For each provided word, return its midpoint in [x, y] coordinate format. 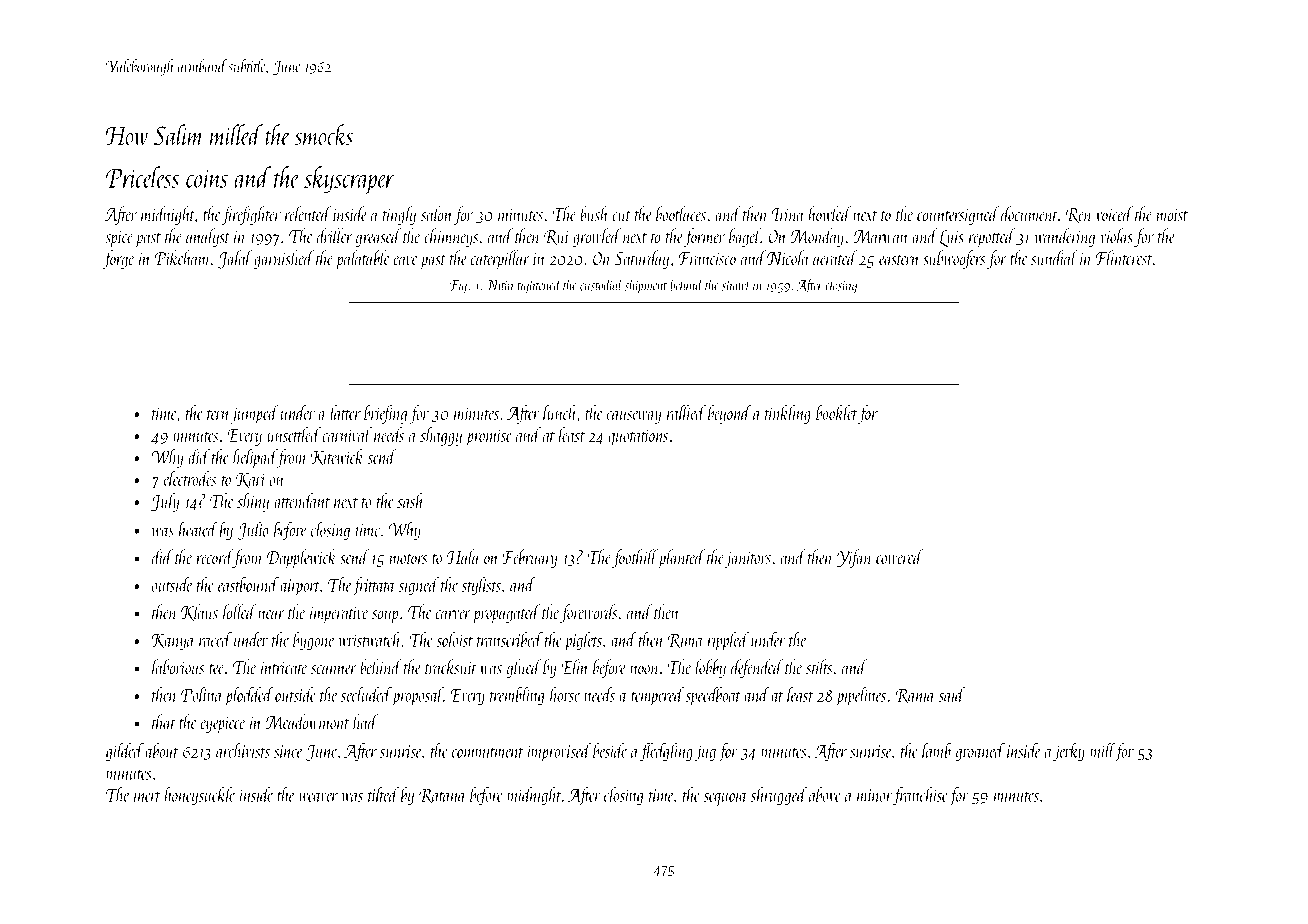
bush [594, 214]
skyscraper [349, 180]
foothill [635, 558]
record [214, 557]
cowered [899, 557]
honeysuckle [200, 796]
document [1029, 214]
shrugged [778, 796]
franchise [920, 796]
